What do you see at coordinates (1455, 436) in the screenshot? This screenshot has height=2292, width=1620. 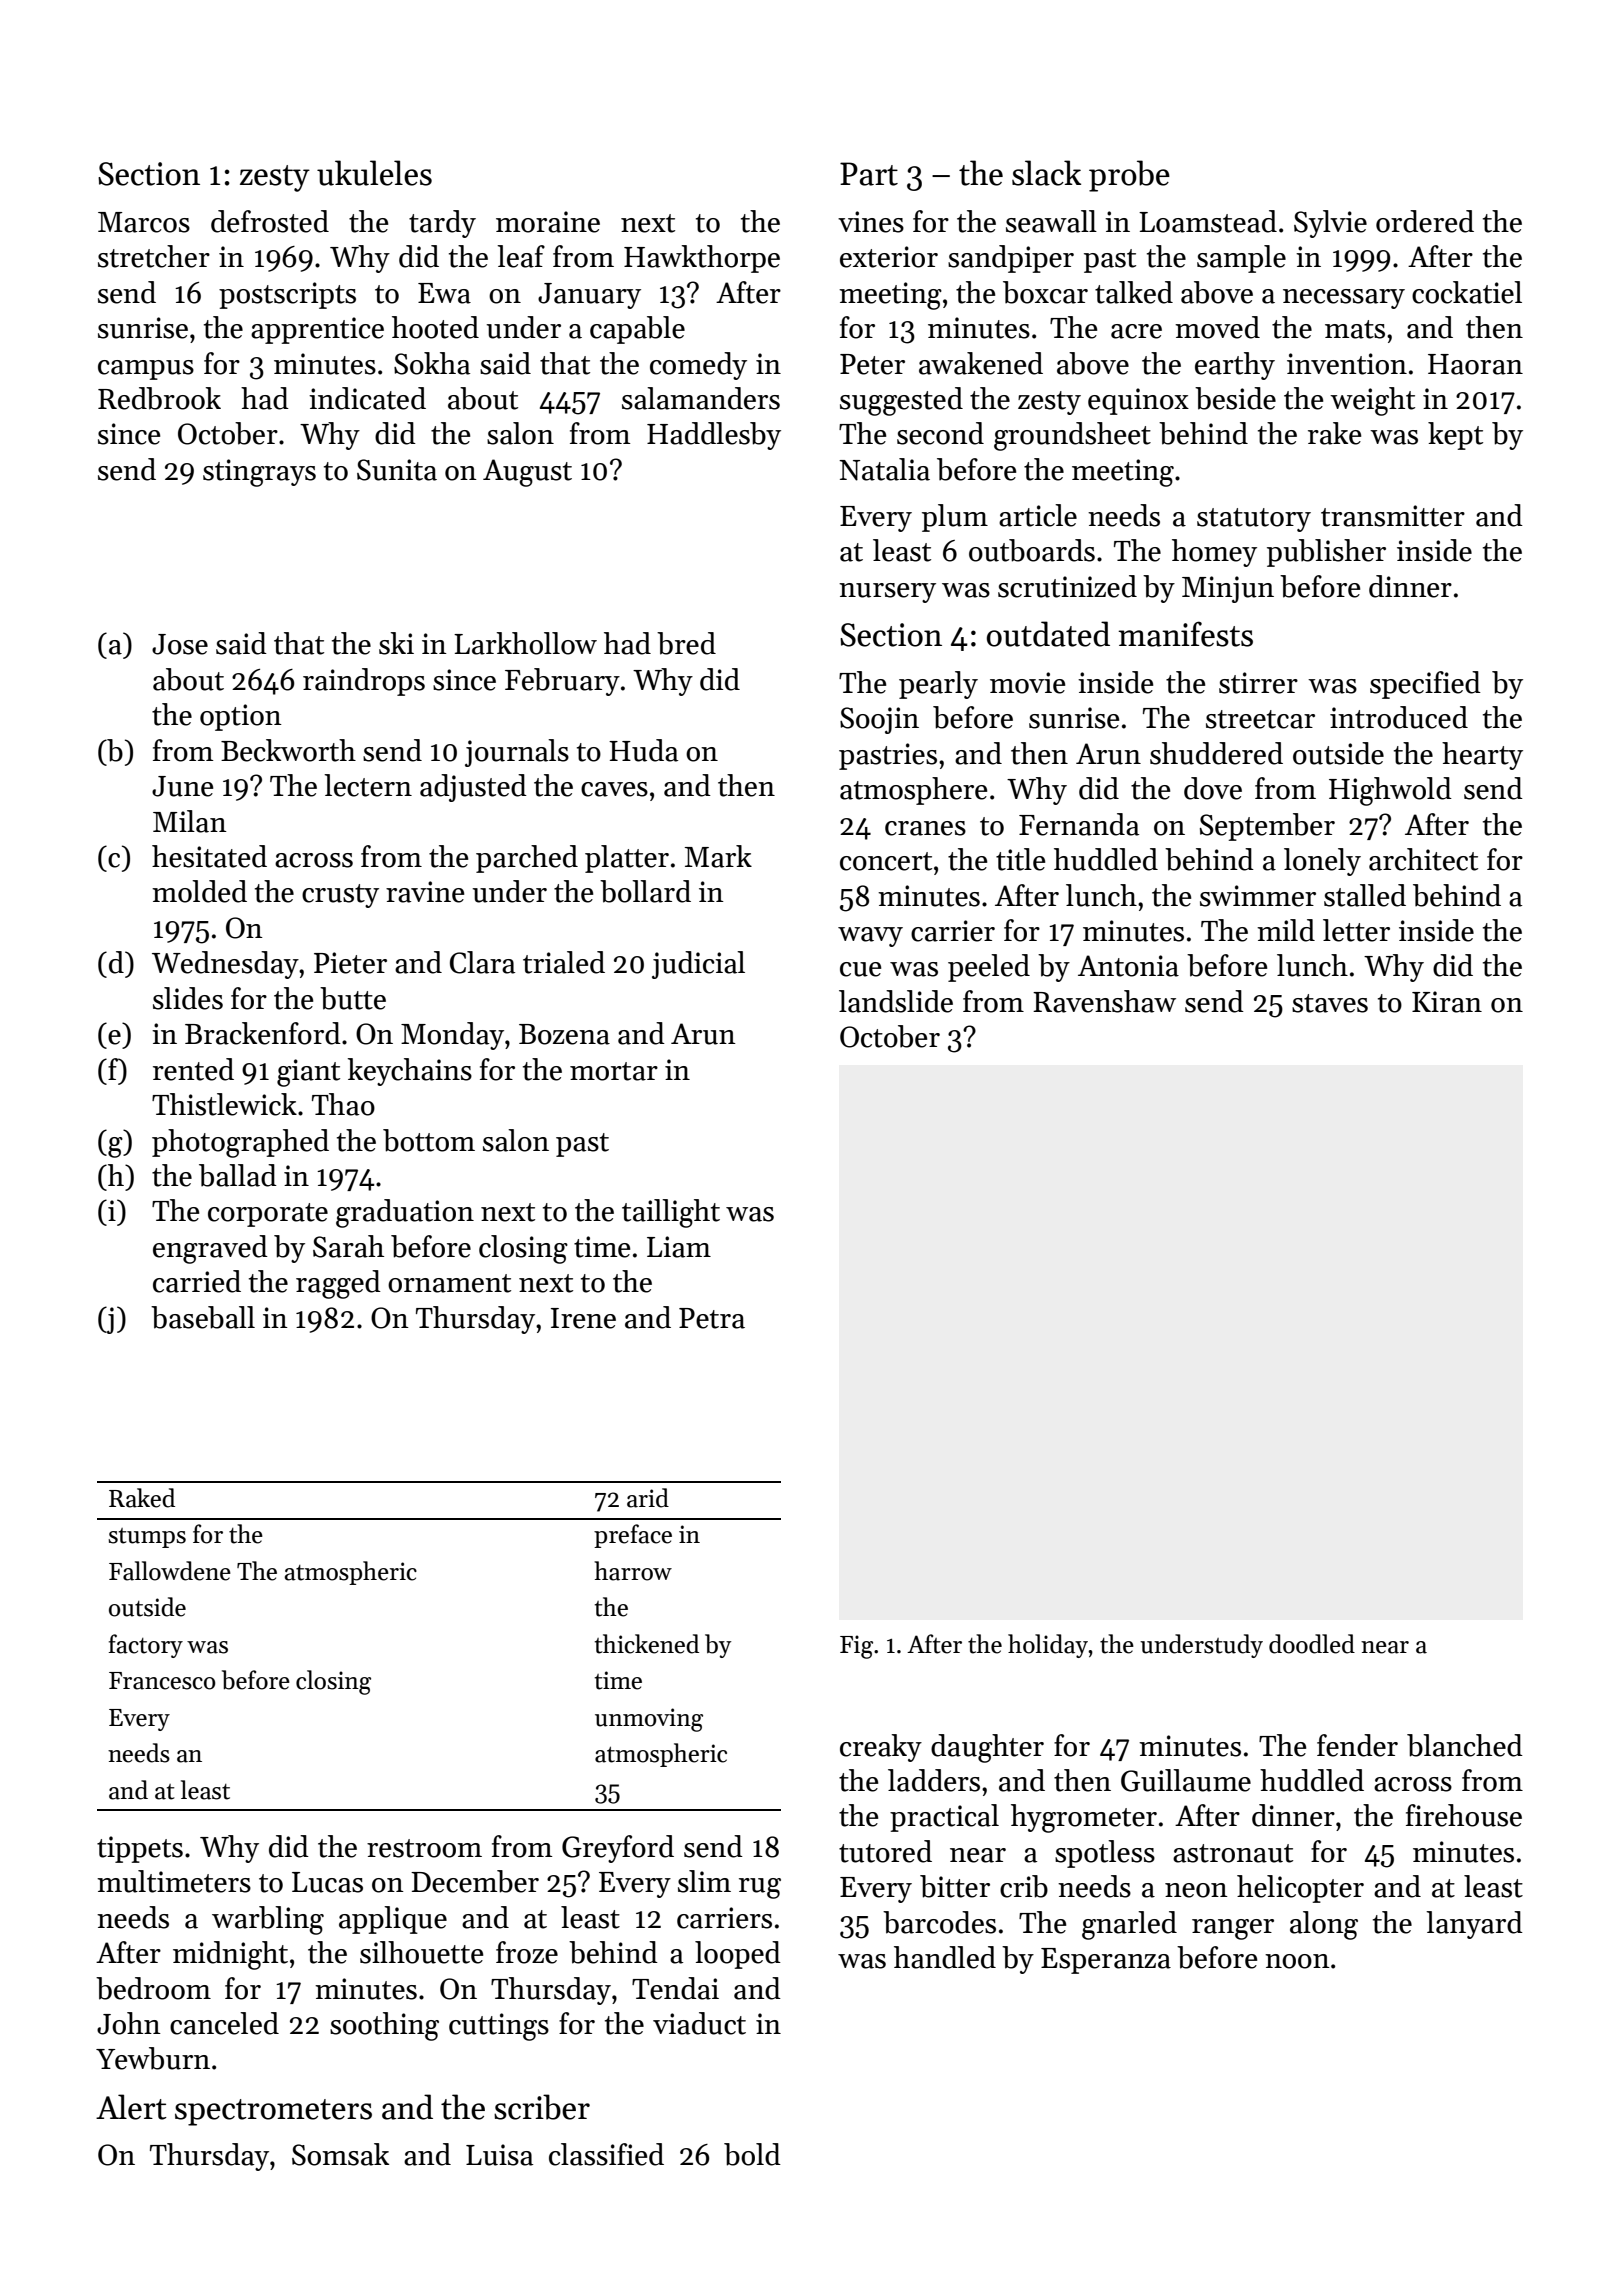 I see `kept` at bounding box center [1455, 436].
